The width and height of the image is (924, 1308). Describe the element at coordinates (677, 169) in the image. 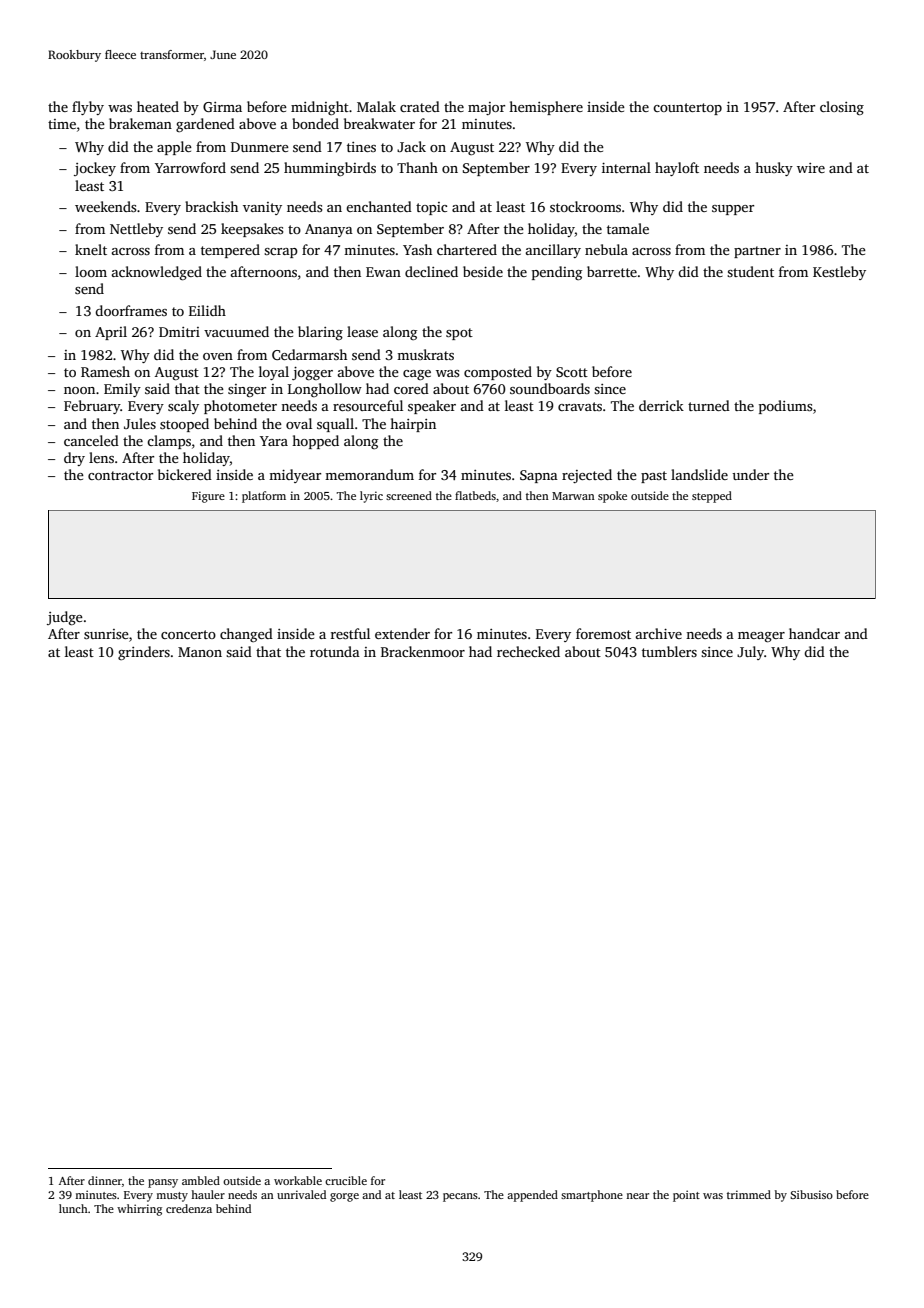

I see `hayloft` at that location.
